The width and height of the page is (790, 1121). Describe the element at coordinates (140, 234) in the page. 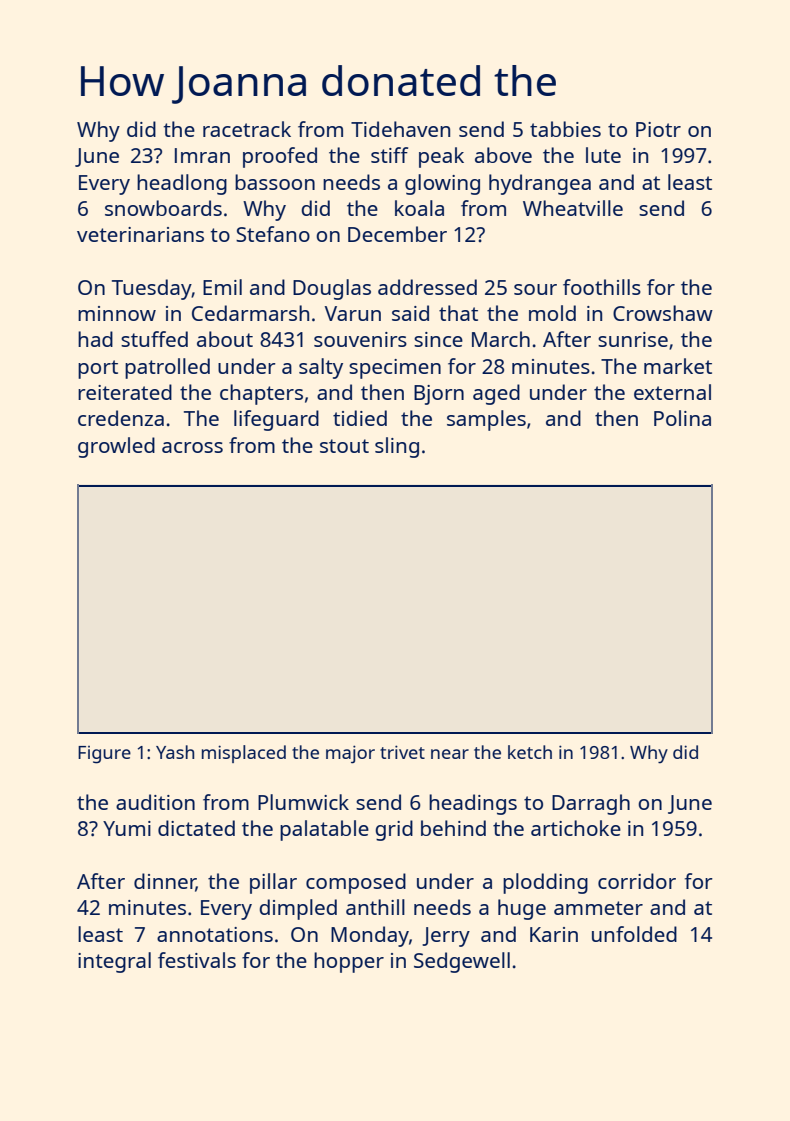

I see `veterinarians` at that location.
